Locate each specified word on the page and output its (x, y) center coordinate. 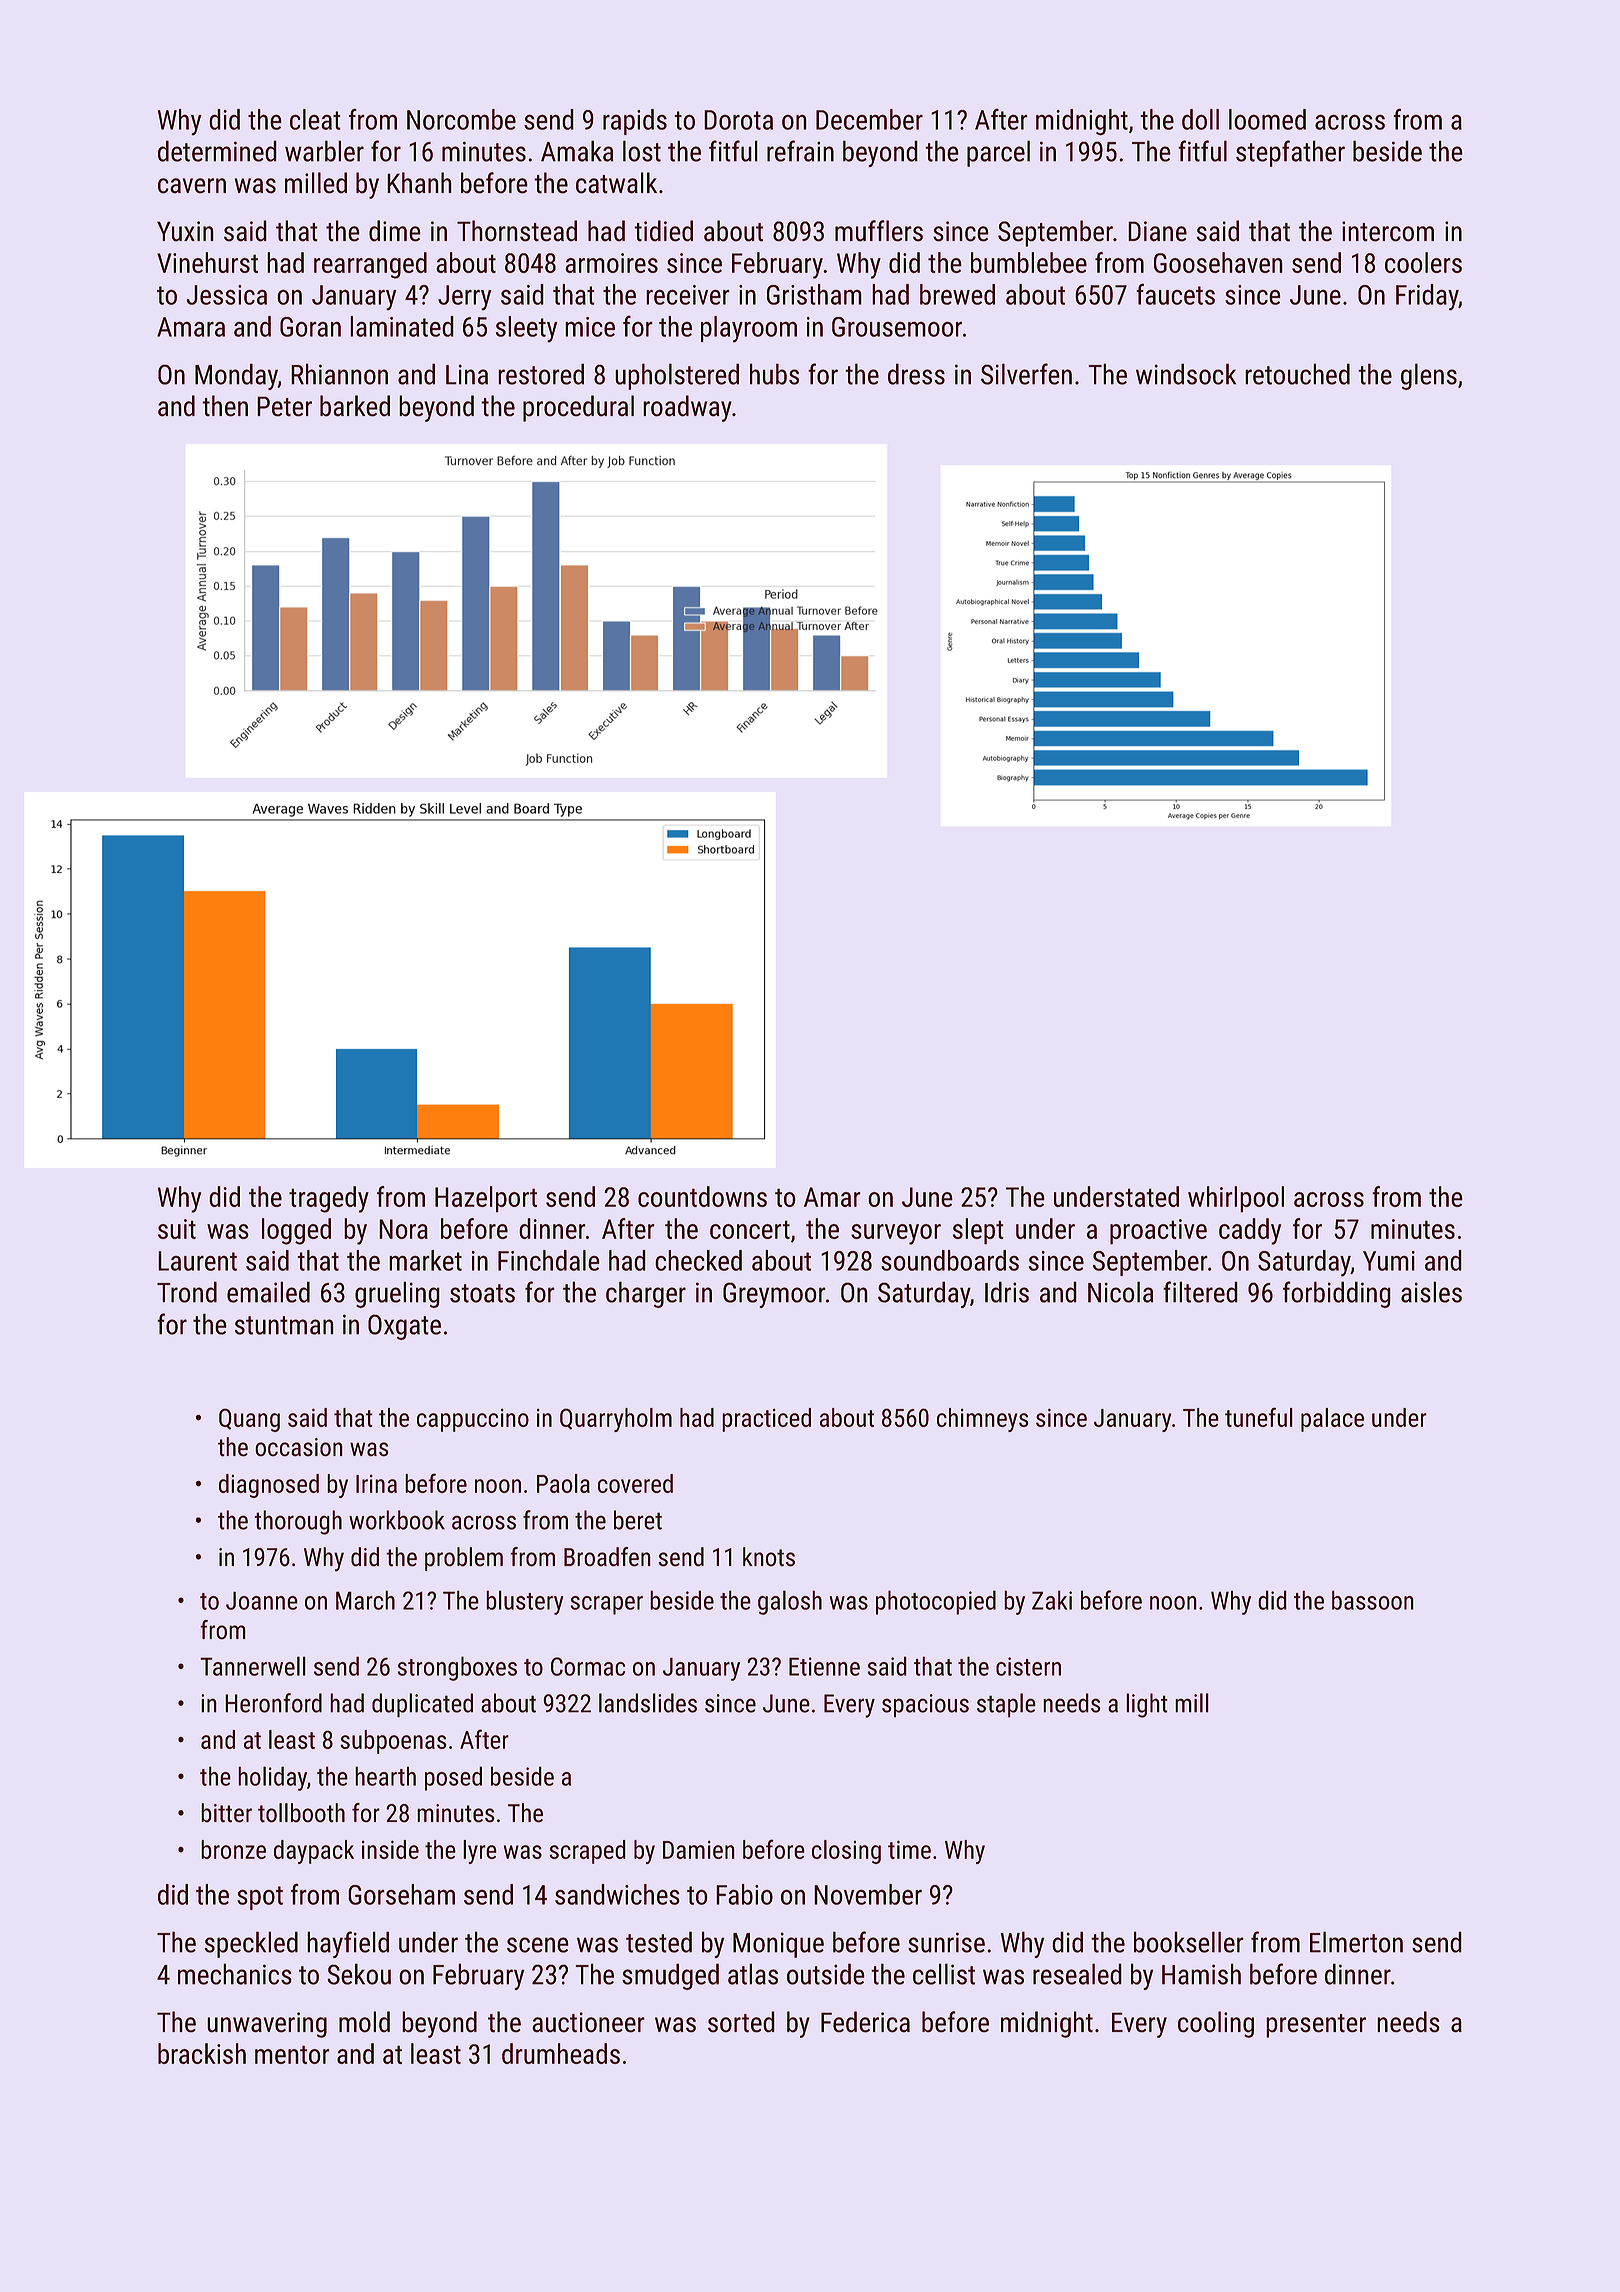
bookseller (1189, 1942)
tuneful (1259, 1417)
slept (978, 1231)
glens (1429, 376)
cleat (315, 119)
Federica (865, 2022)
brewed (957, 294)
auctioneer (588, 2022)
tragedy (329, 1199)
